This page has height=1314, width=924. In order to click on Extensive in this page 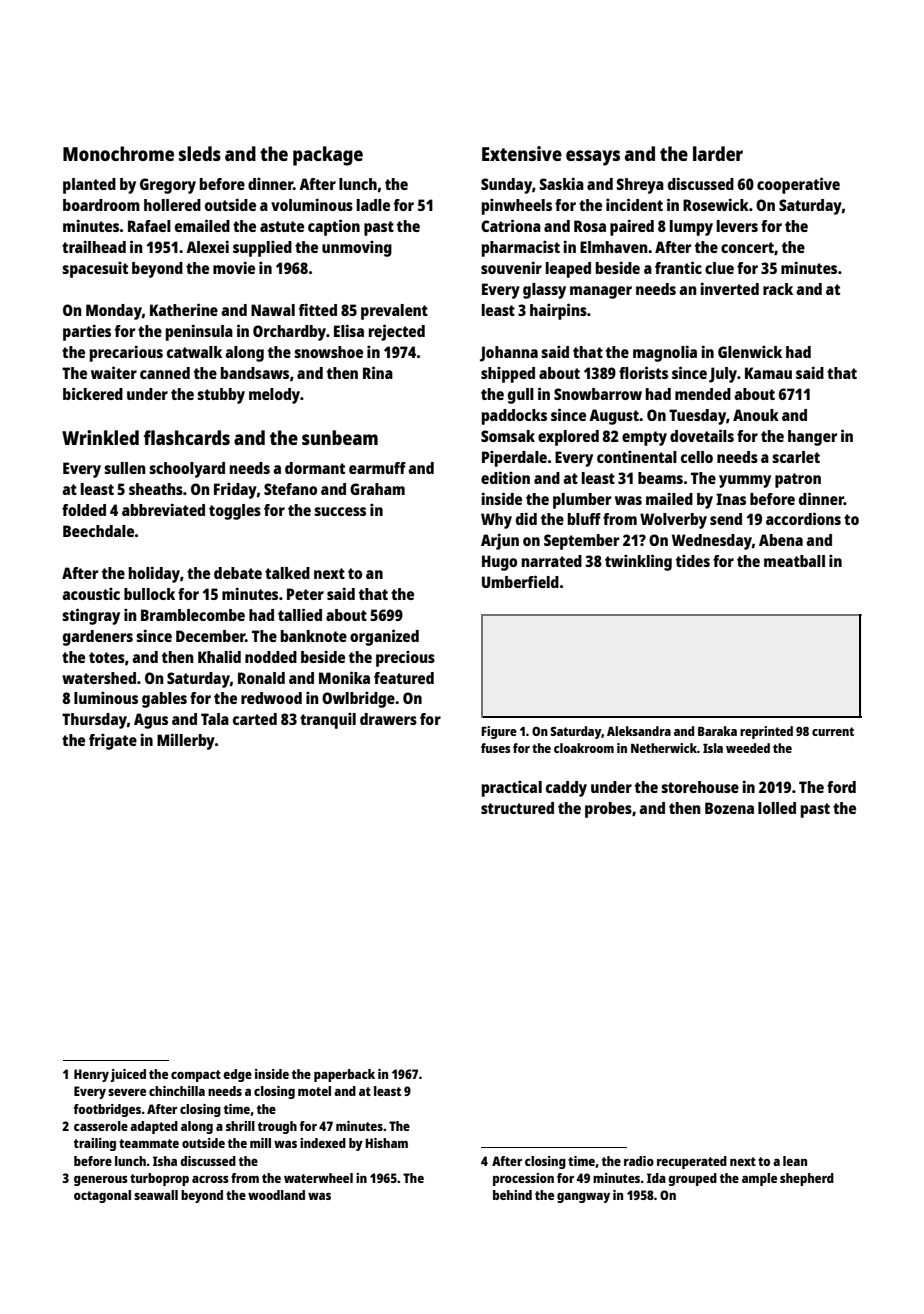, I will do `click(522, 153)`.
